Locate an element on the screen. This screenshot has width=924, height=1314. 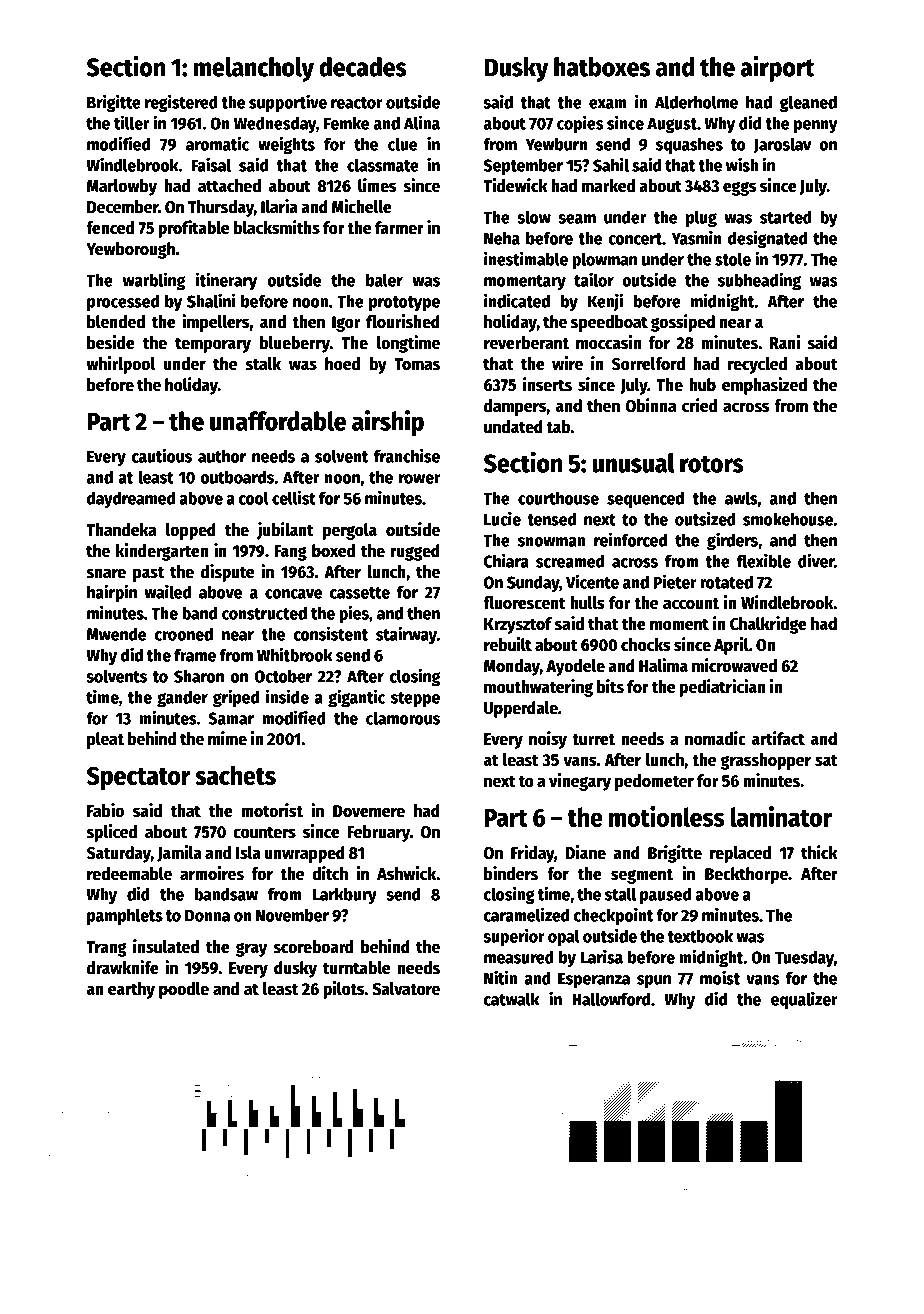
registered is located at coordinates (181, 103).
